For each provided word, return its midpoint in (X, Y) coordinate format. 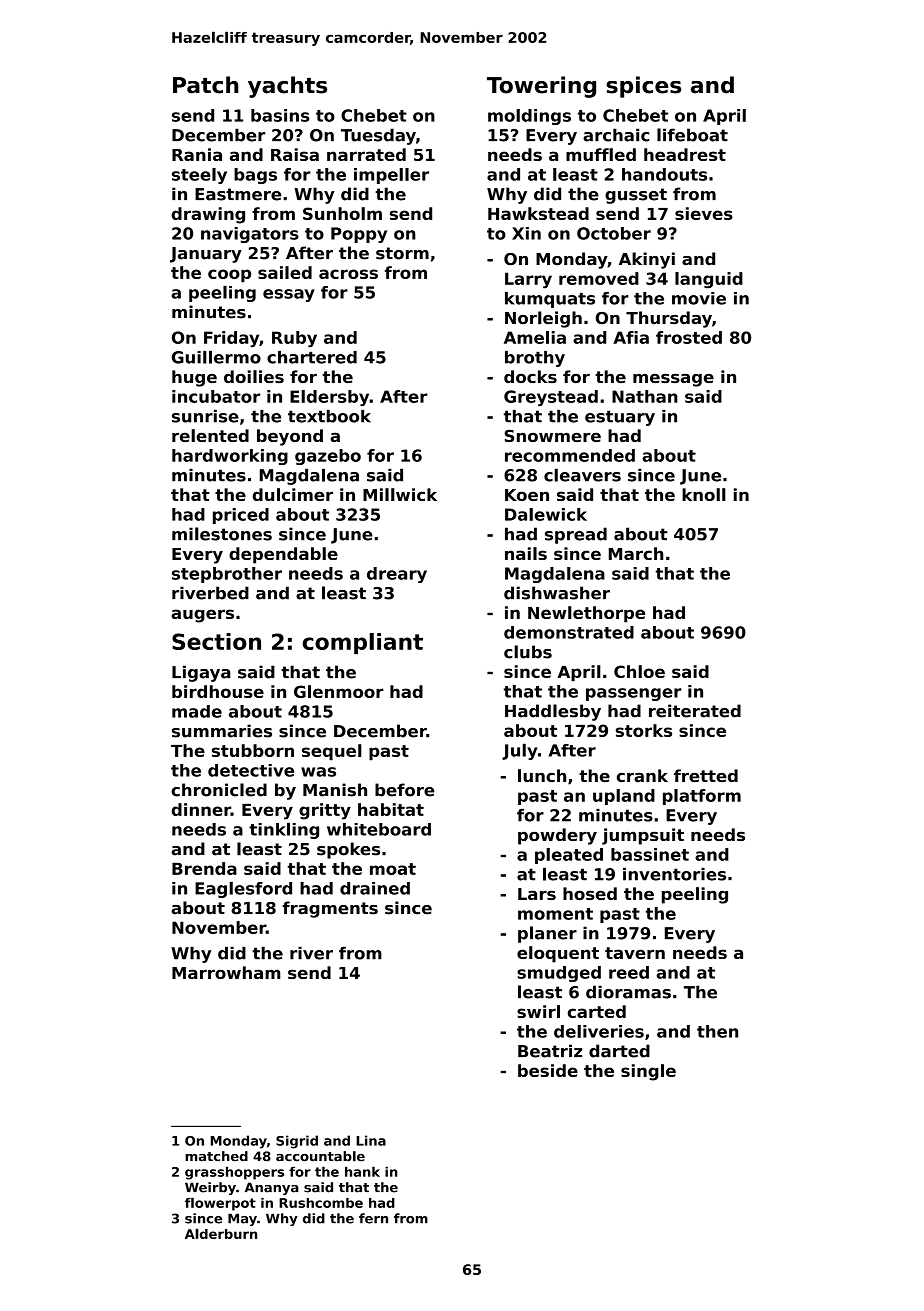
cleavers (582, 475)
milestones (222, 534)
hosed (590, 893)
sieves (704, 213)
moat (393, 869)
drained (375, 888)
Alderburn (221, 1233)
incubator (216, 396)
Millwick (400, 494)
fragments (330, 909)
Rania (197, 154)
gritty (325, 811)
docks (530, 376)
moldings (529, 117)
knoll (704, 494)
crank (642, 775)
